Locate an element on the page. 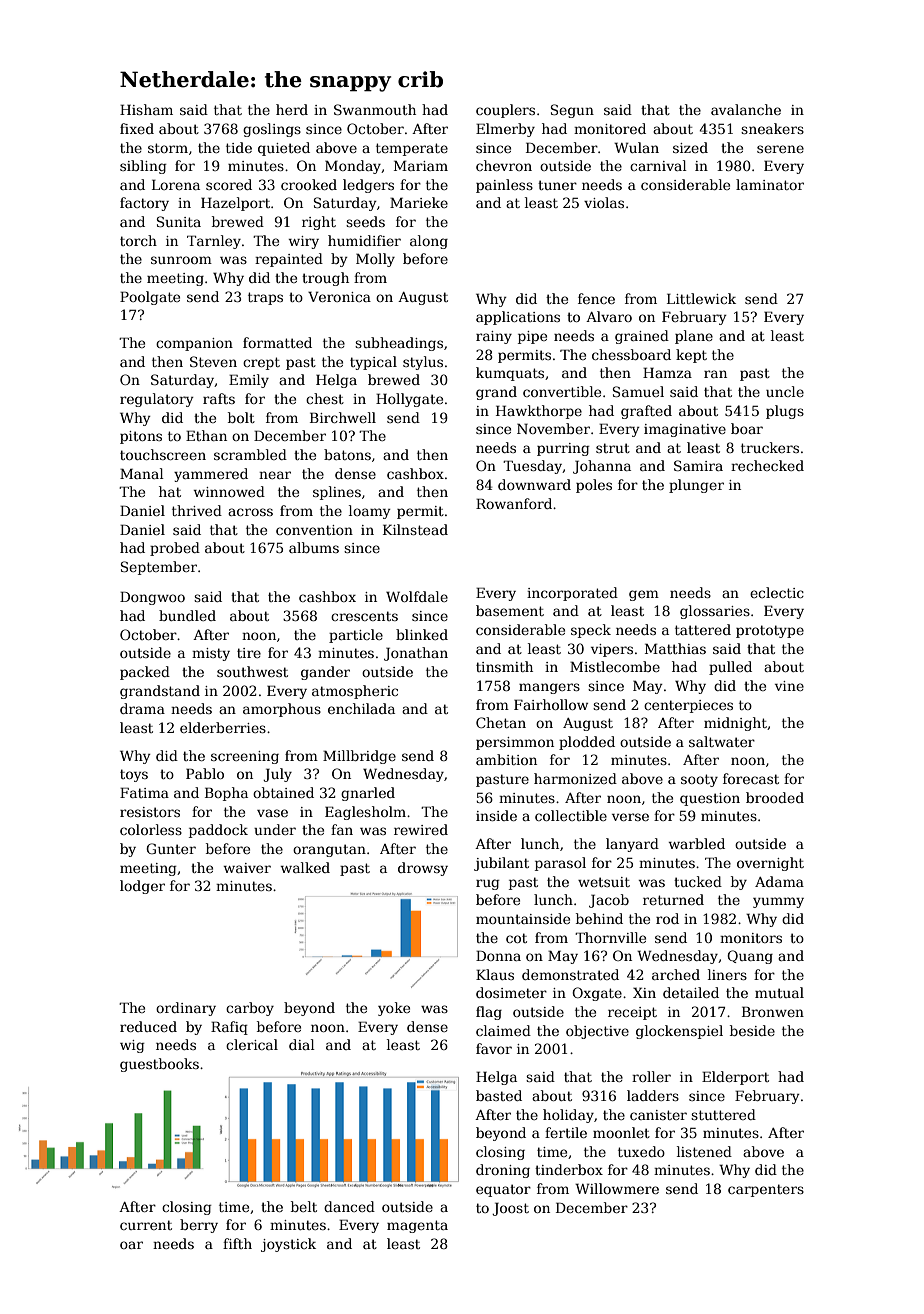 The height and width of the document is (1314, 924). yummy is located at coordinates (778, 902).
